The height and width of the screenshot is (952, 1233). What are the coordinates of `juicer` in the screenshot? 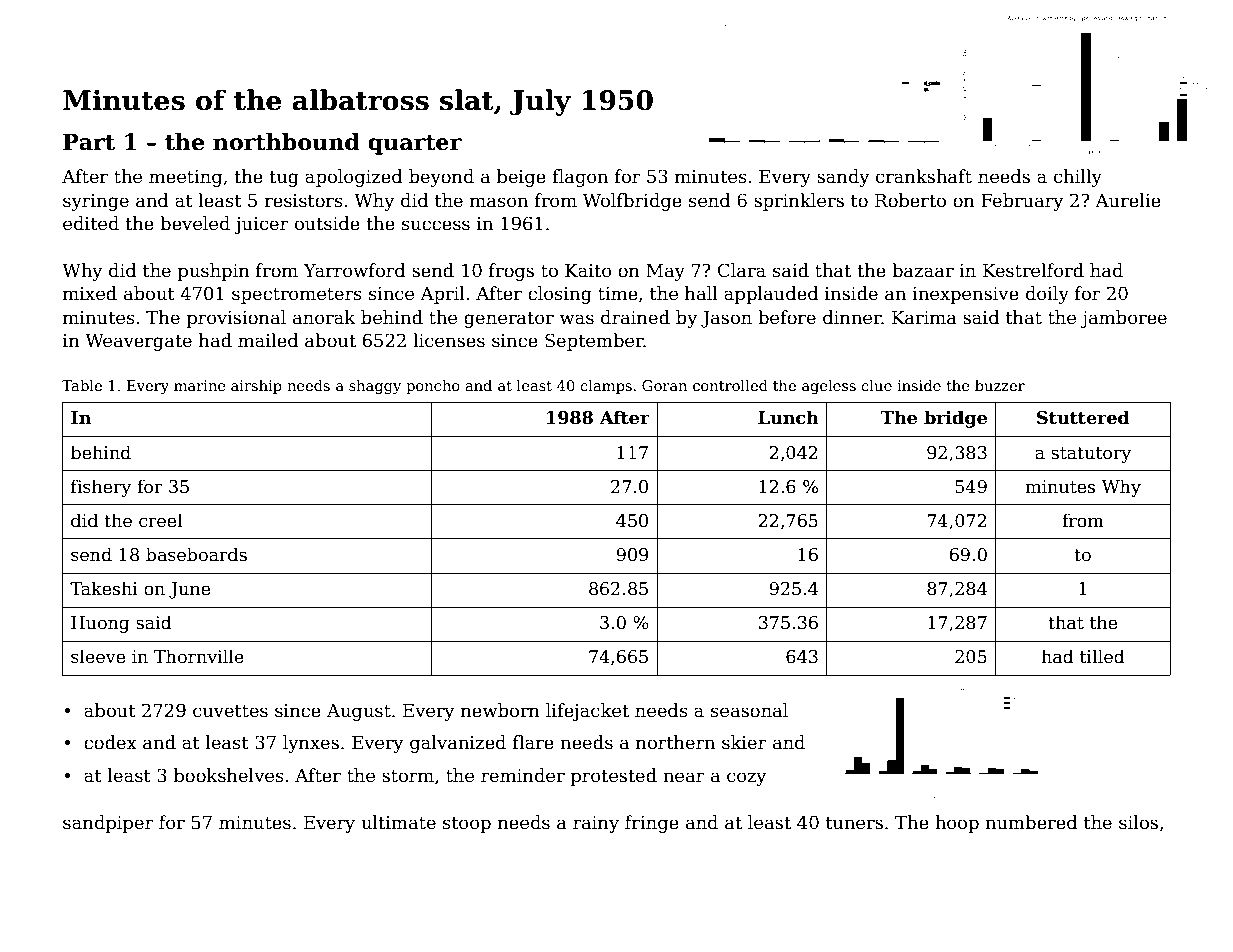 It's located at (261, 225).
